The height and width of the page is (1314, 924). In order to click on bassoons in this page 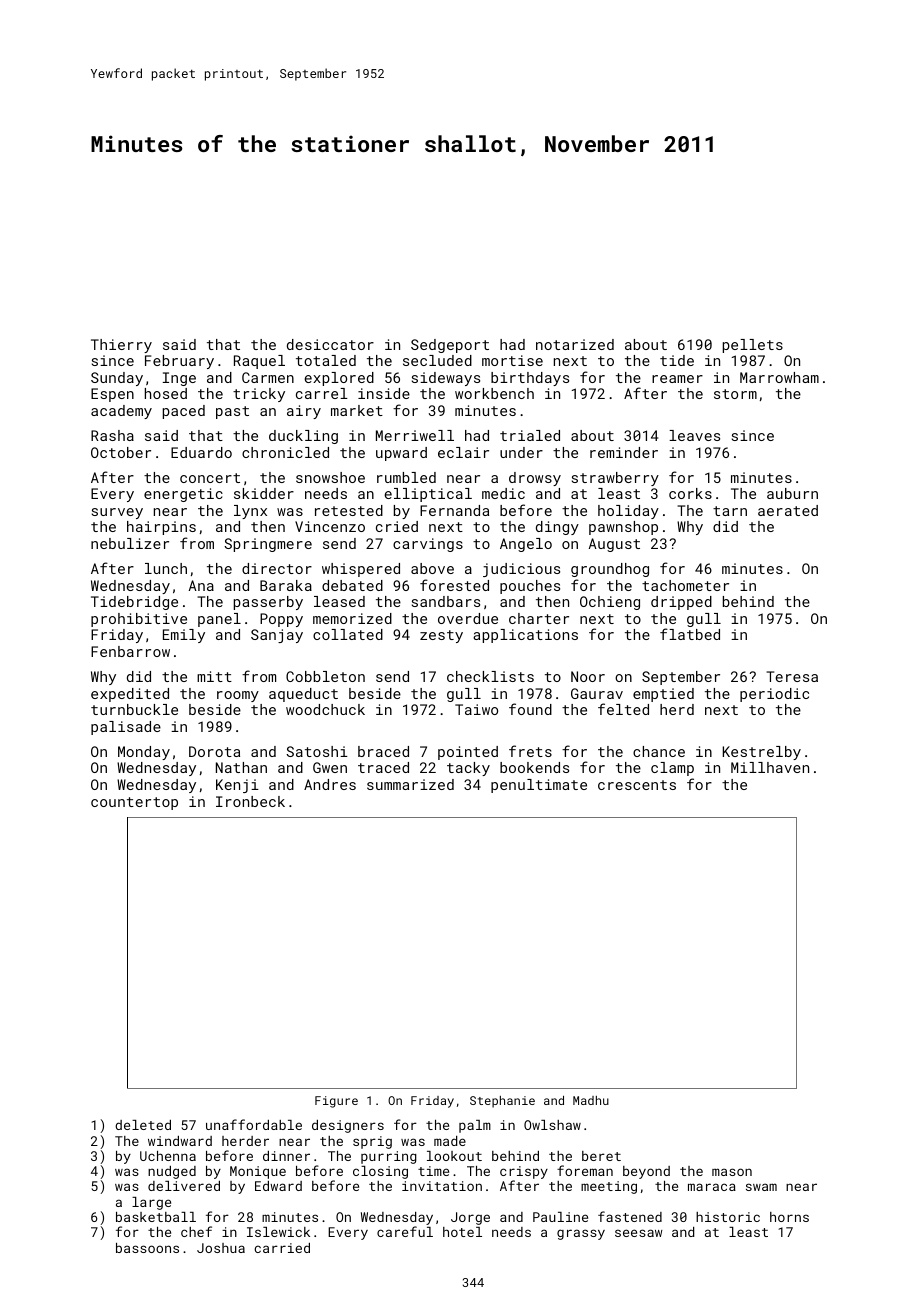, I will do `click(147, 1248)`.
